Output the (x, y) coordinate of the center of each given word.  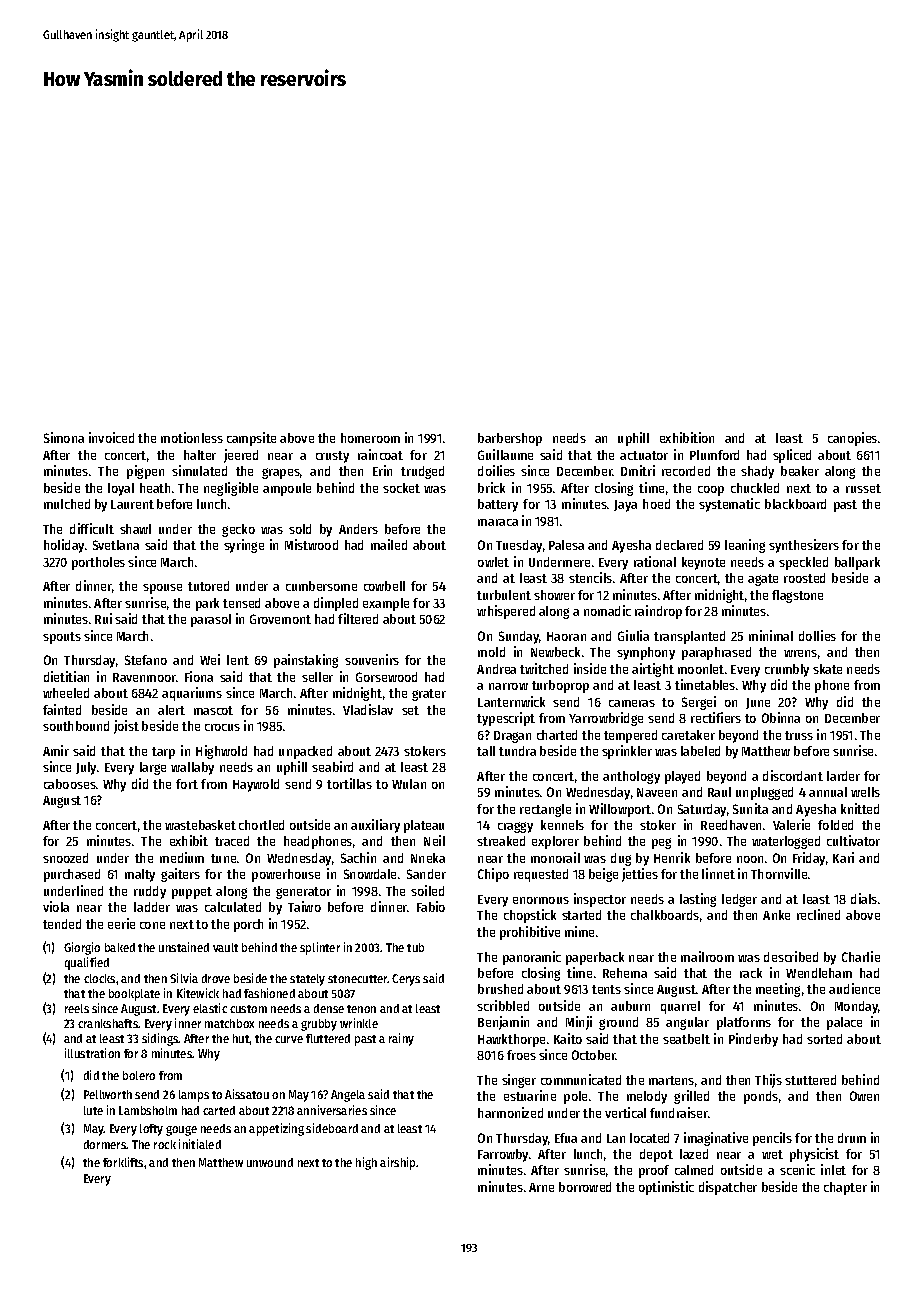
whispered (506, 612)
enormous (541, 900)
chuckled (755, 488)
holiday (64, 546)
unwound (270, 1162)
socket (401, 488)
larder (843, 776)
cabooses (70, 784)
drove (216, 978)
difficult (92, 528)
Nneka (428, 858)
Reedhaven (731, 825)
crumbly (787, 670)
